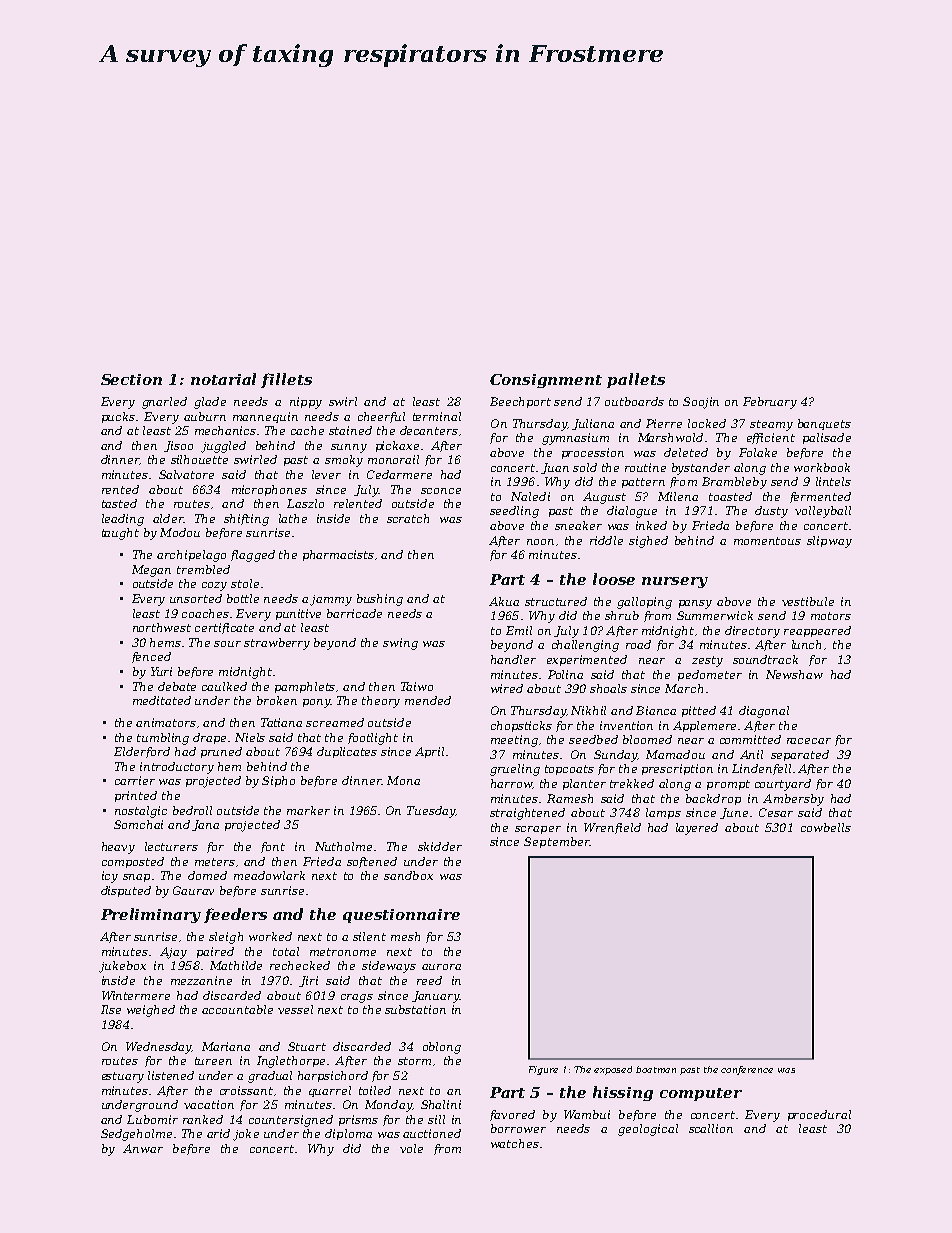 Image resolution: width=952 pixels, height=1233 pixels. What do you see at coordinates (171, 1075) in the screenshot?
I see `listened` at bounding box center [171, 1075].
